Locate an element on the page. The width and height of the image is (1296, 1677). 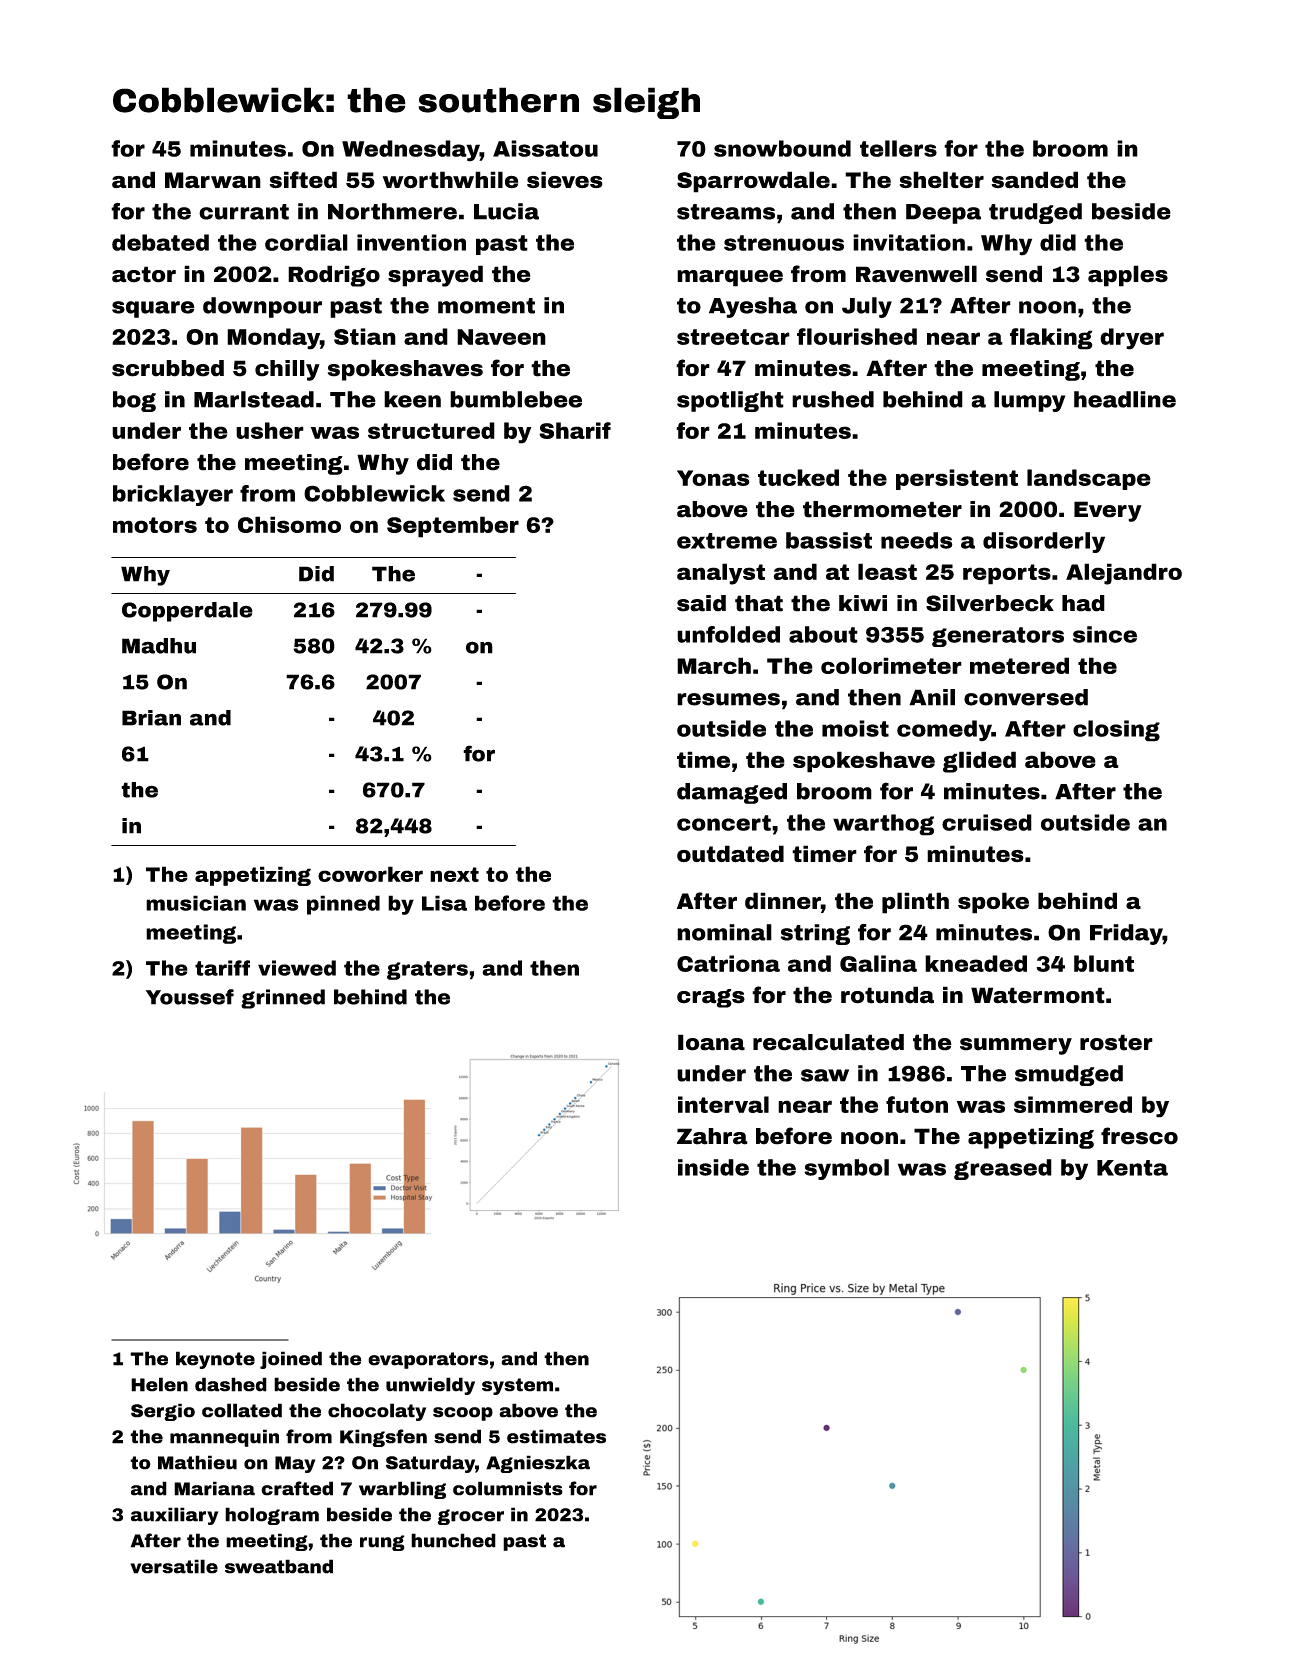
Marwan is located at coordinates (213, 180).
